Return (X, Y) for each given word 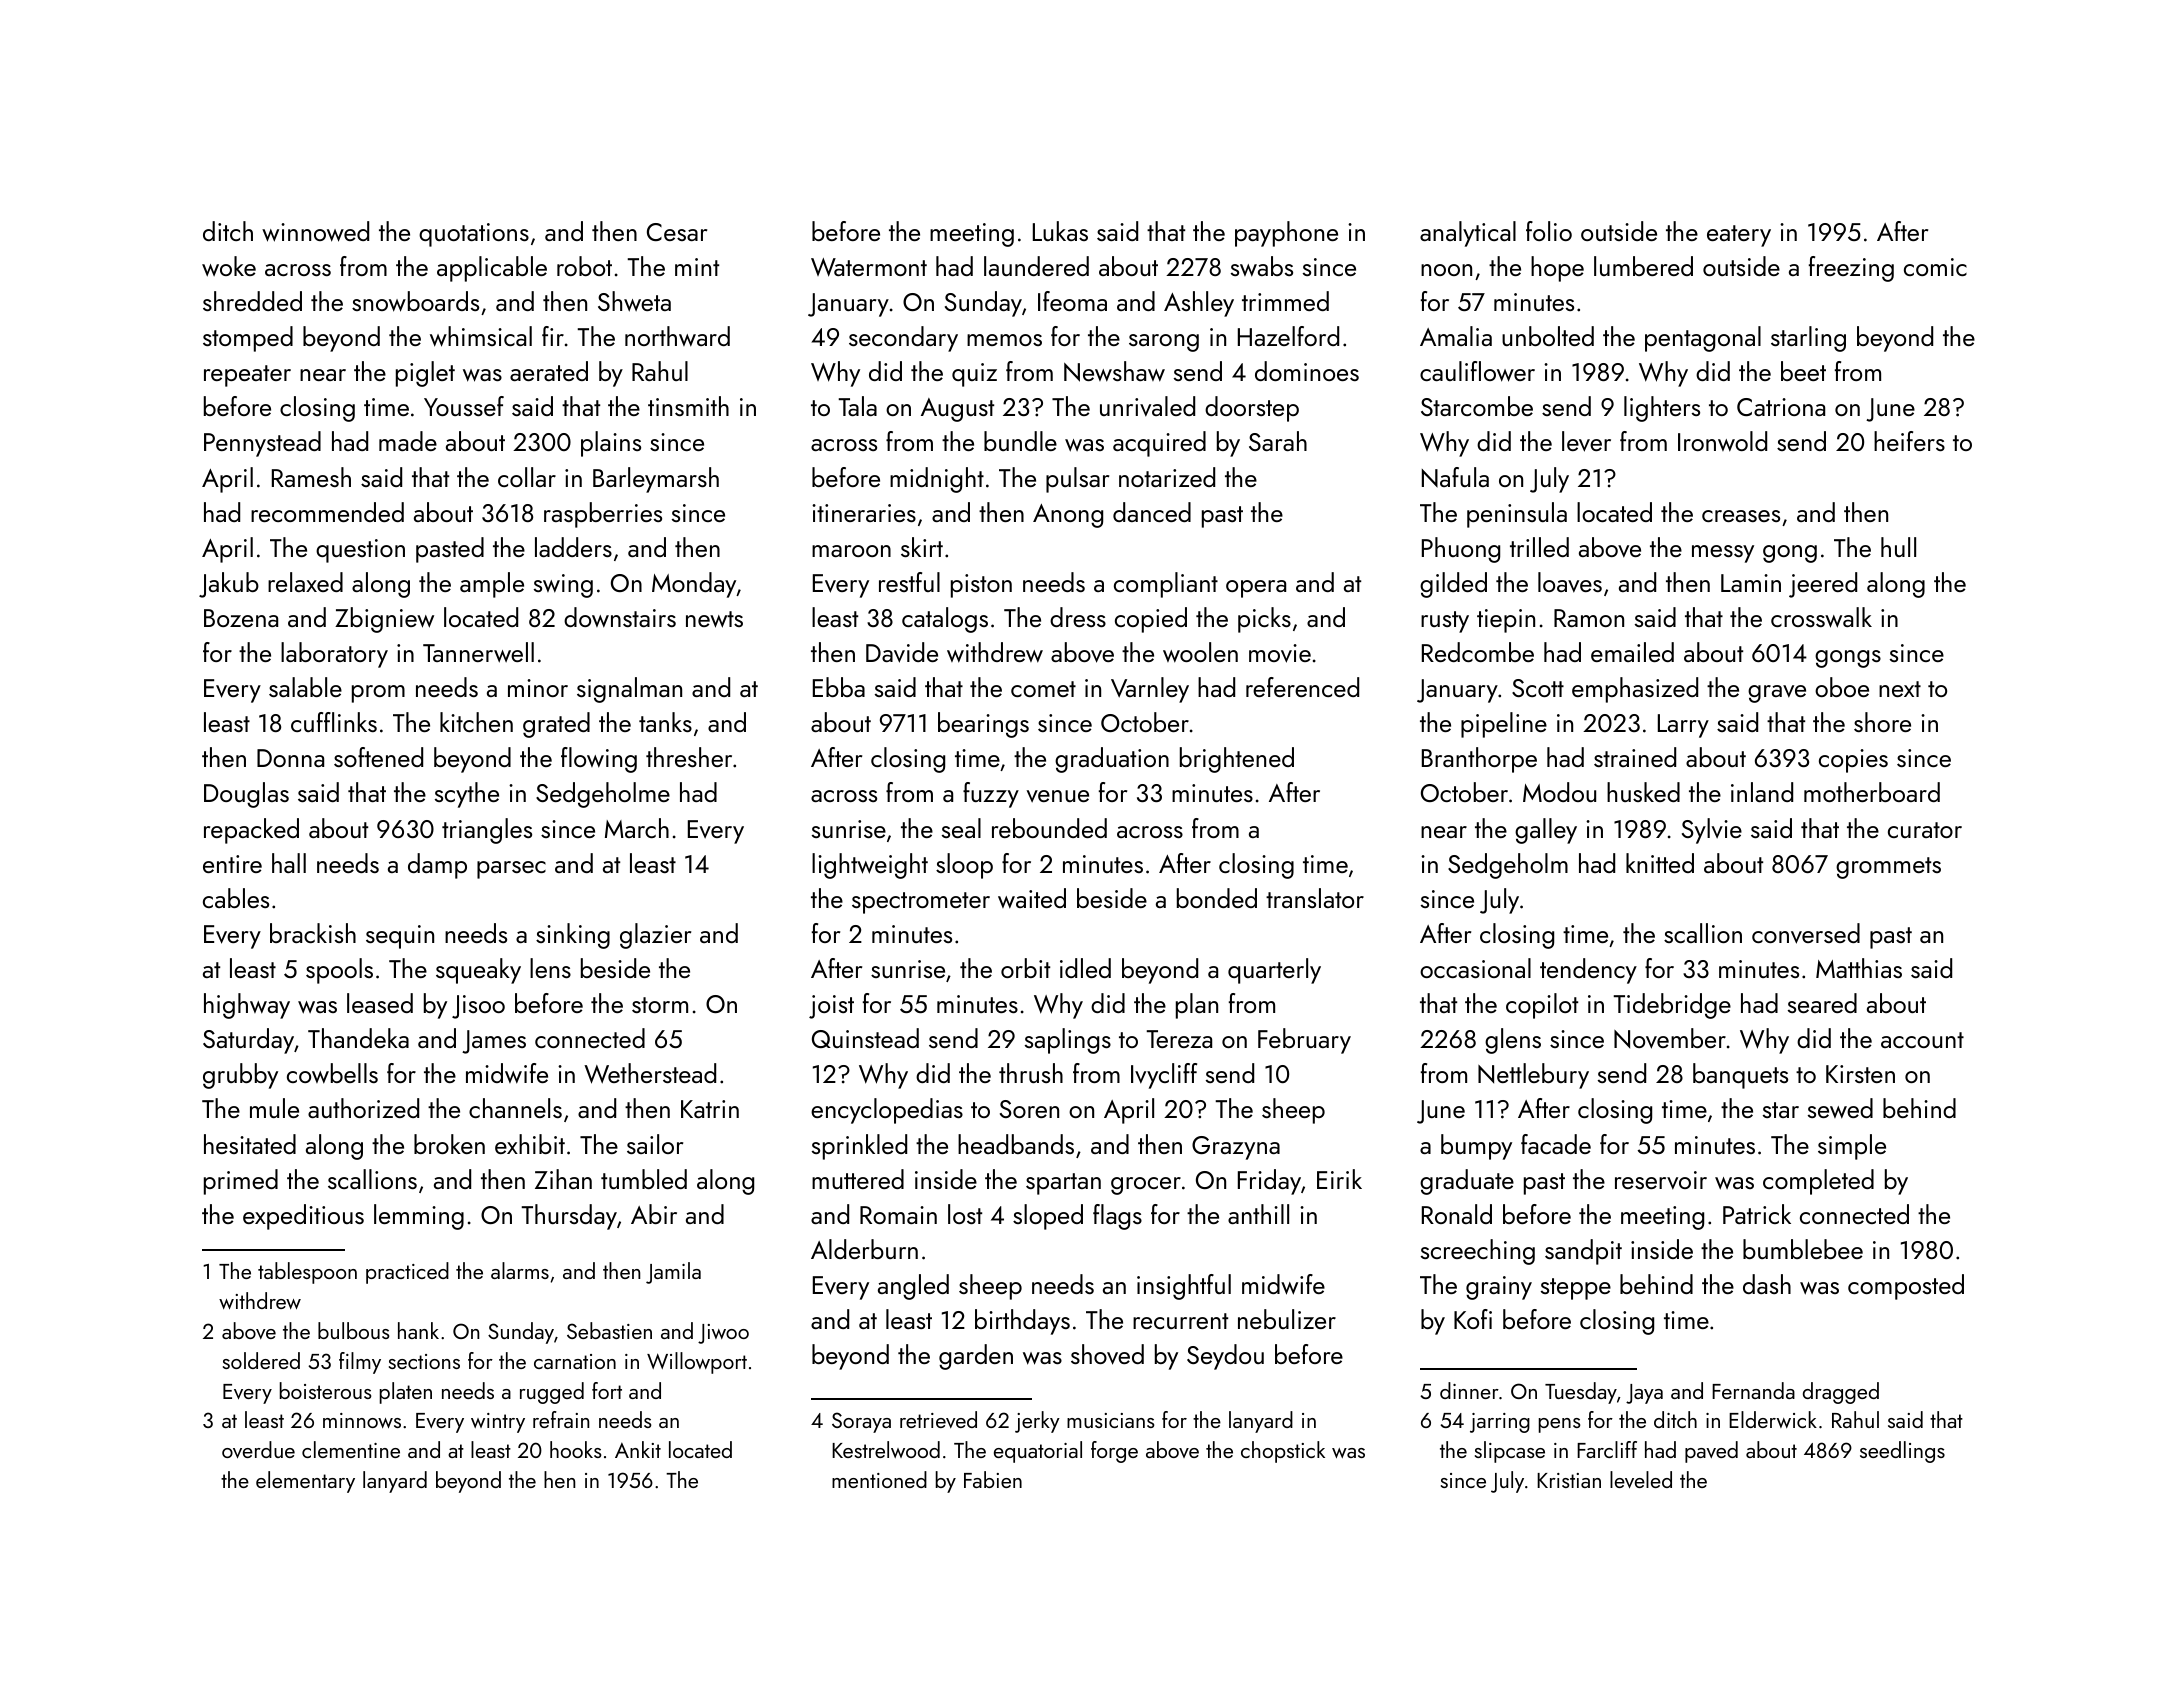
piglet (425, 374)
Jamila (673, 1273)
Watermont (869, 267)
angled (913, 1287)
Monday (694, 585)
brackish (313, 933)
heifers (1909, 441)
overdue (258, 1450)
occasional (1475, 968)
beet (1803, 371)
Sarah (1278, 441)
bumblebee (1803, 1249)
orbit (1025, 968)
